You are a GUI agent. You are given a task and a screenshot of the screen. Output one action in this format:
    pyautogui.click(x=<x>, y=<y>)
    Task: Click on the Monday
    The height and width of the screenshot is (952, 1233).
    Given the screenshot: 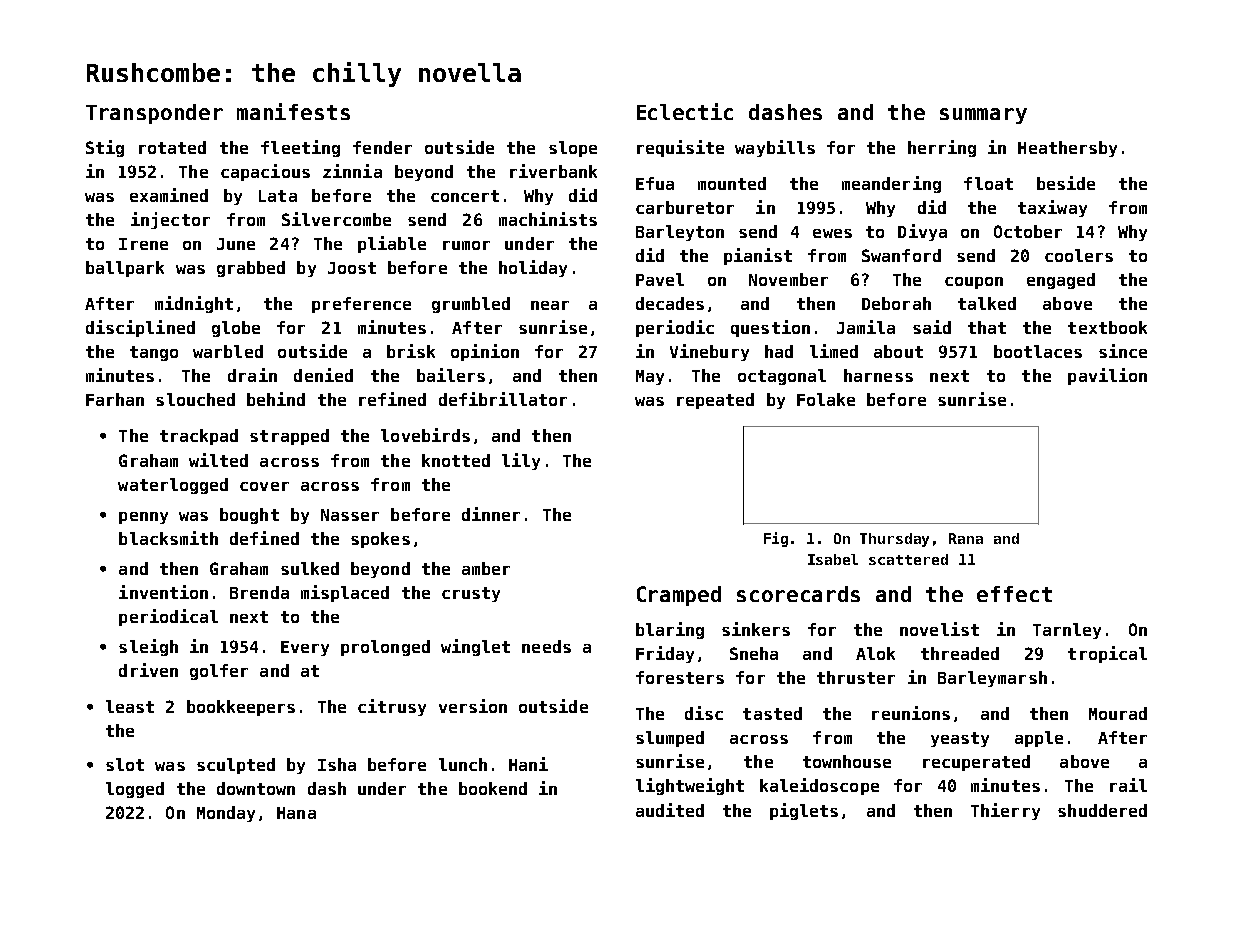 What is the action you would take?
    pyautogui.click(x=226, y=814)
